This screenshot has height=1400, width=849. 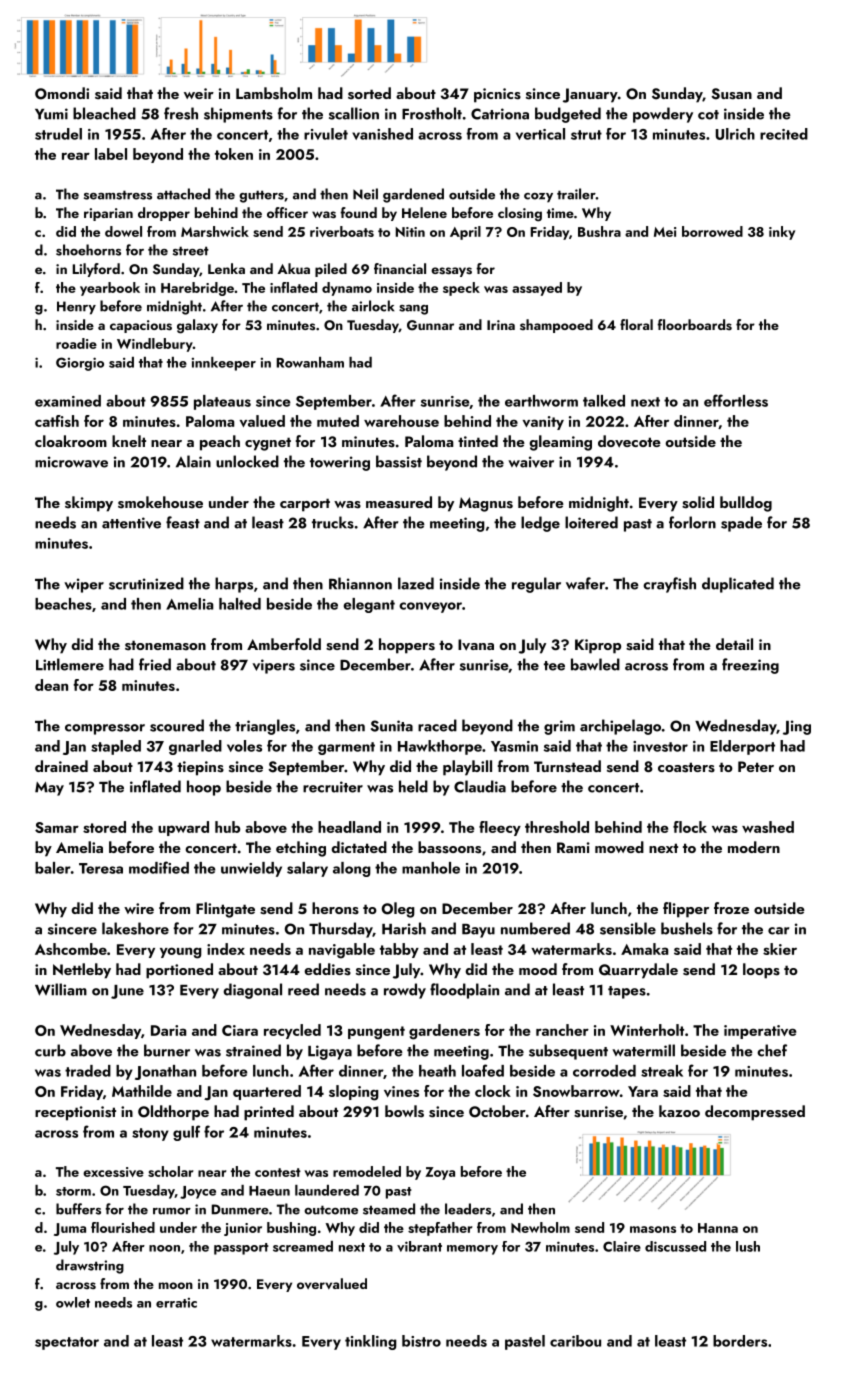 What do you see at coordinates (497, 95) in the screenshot?
I see `picnics` at bounding box center [497, 95].
